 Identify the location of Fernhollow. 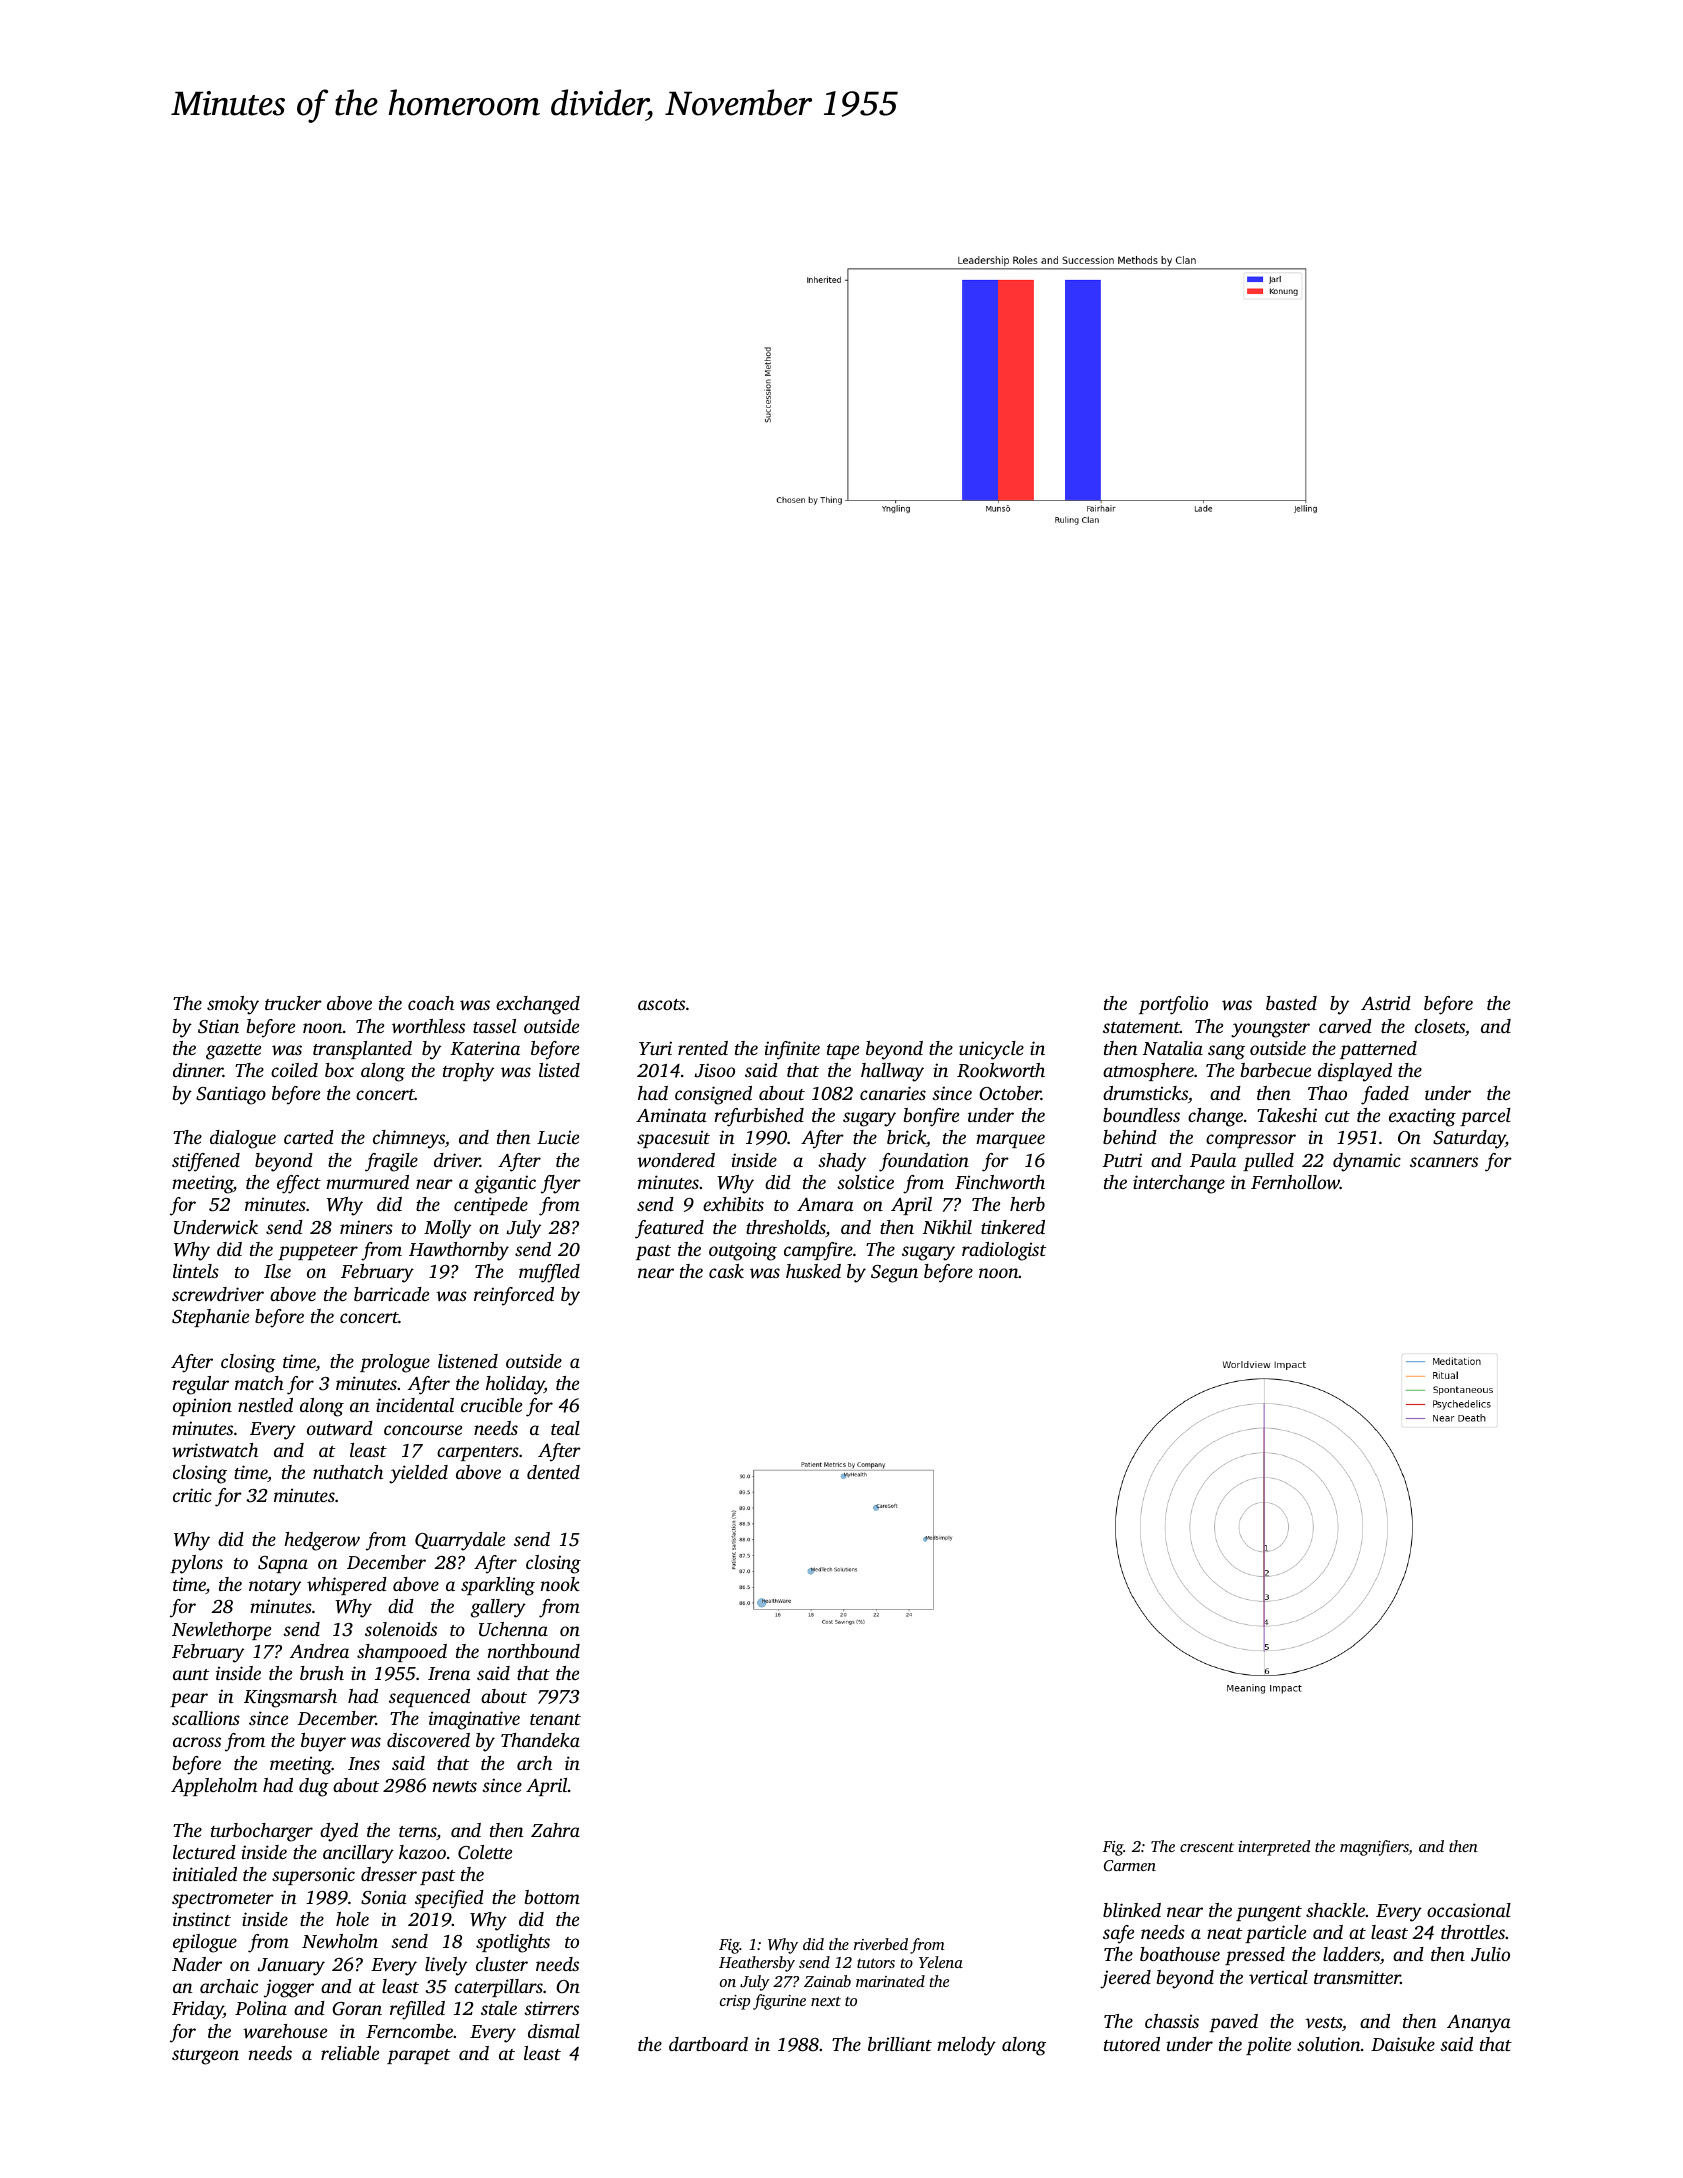
(1295, 1182).
